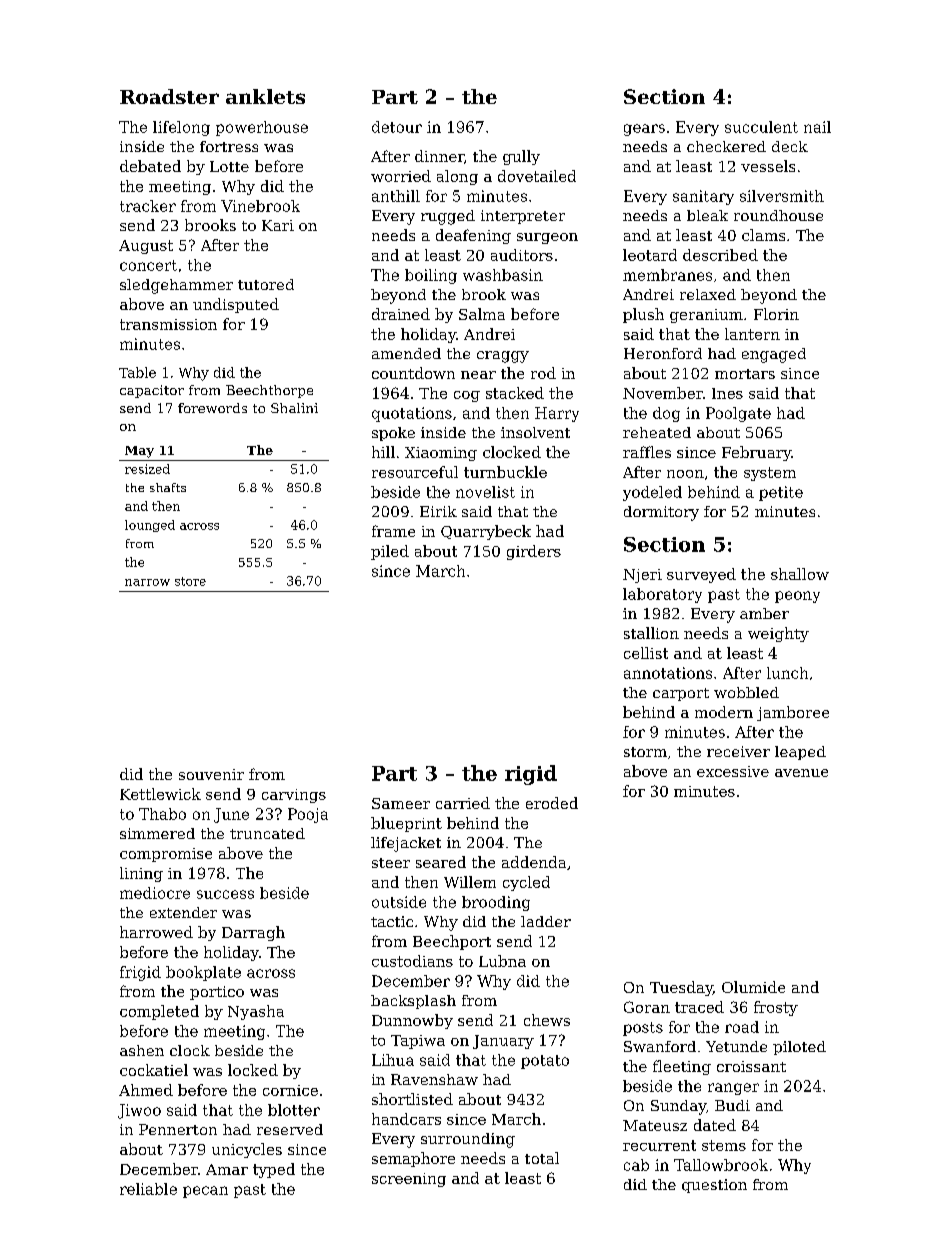  What do you see at coordinates (787, 673) in the screenshot?
I see `lunch` at bounding box center [787, 673].
